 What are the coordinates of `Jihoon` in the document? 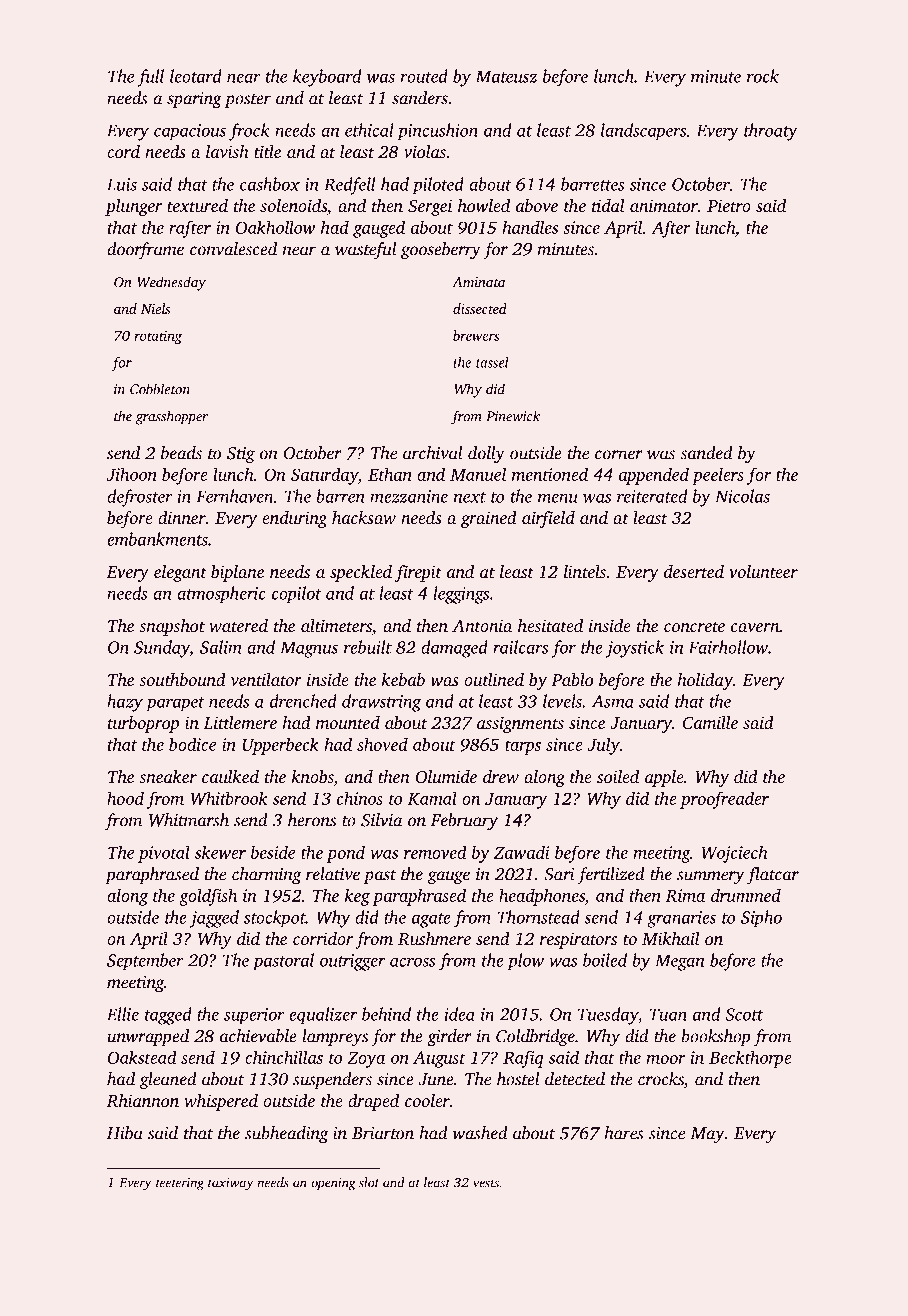 It's located at (132, 474).
